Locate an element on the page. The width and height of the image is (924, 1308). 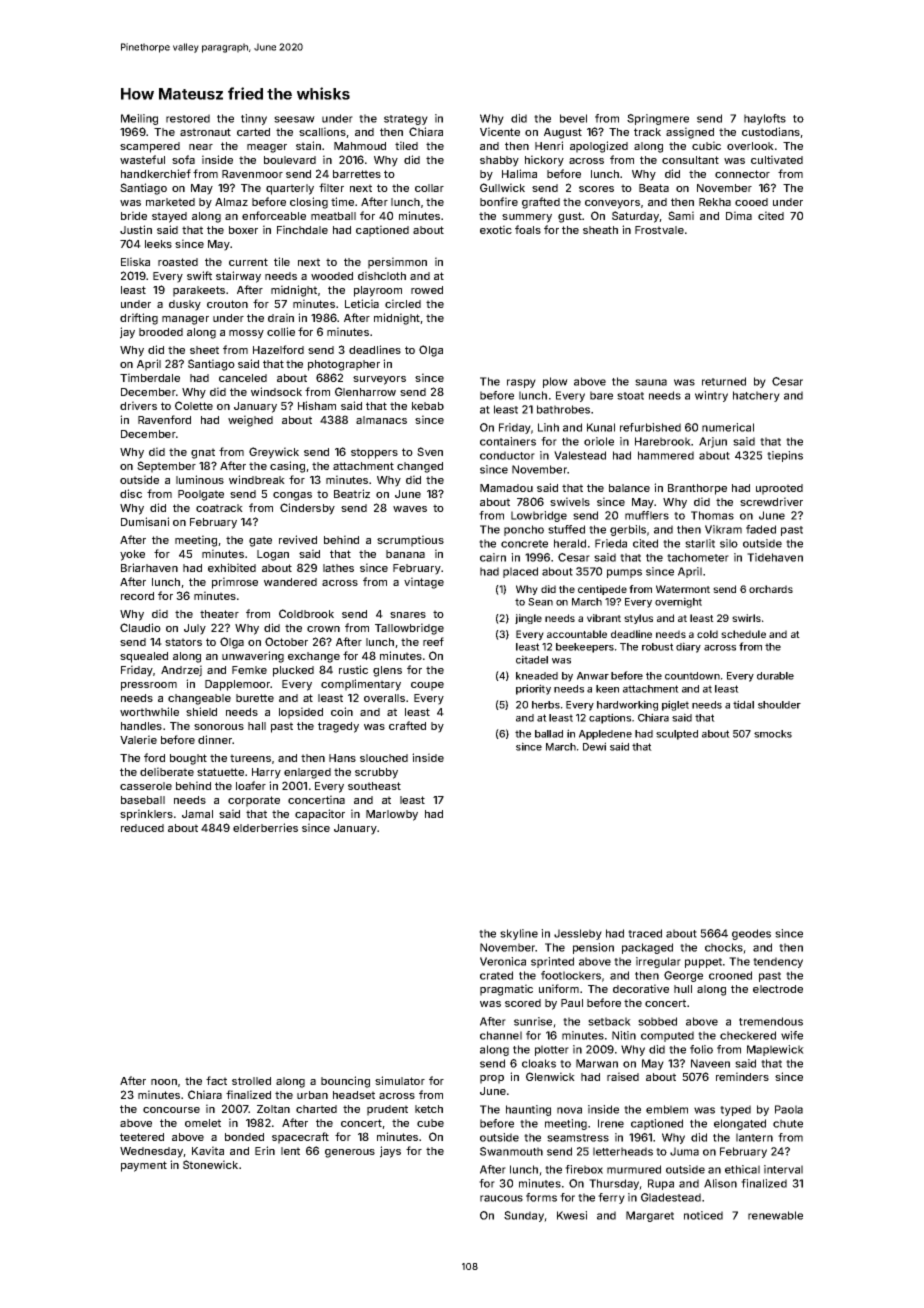
Kwesi is located at coordinates (572, 1215).
